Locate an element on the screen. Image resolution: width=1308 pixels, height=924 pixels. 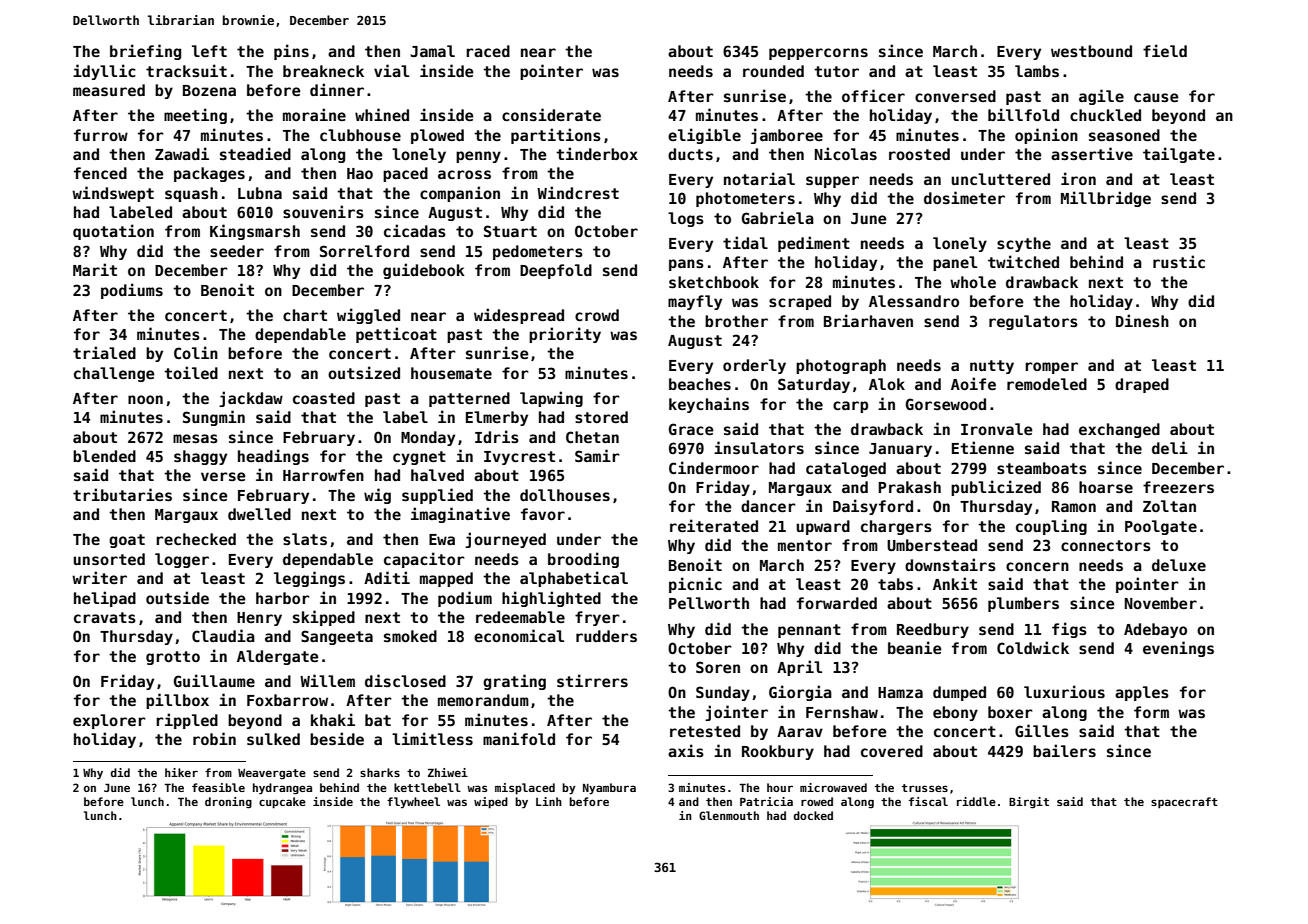
Idris is located at coordinates (497, 436).
